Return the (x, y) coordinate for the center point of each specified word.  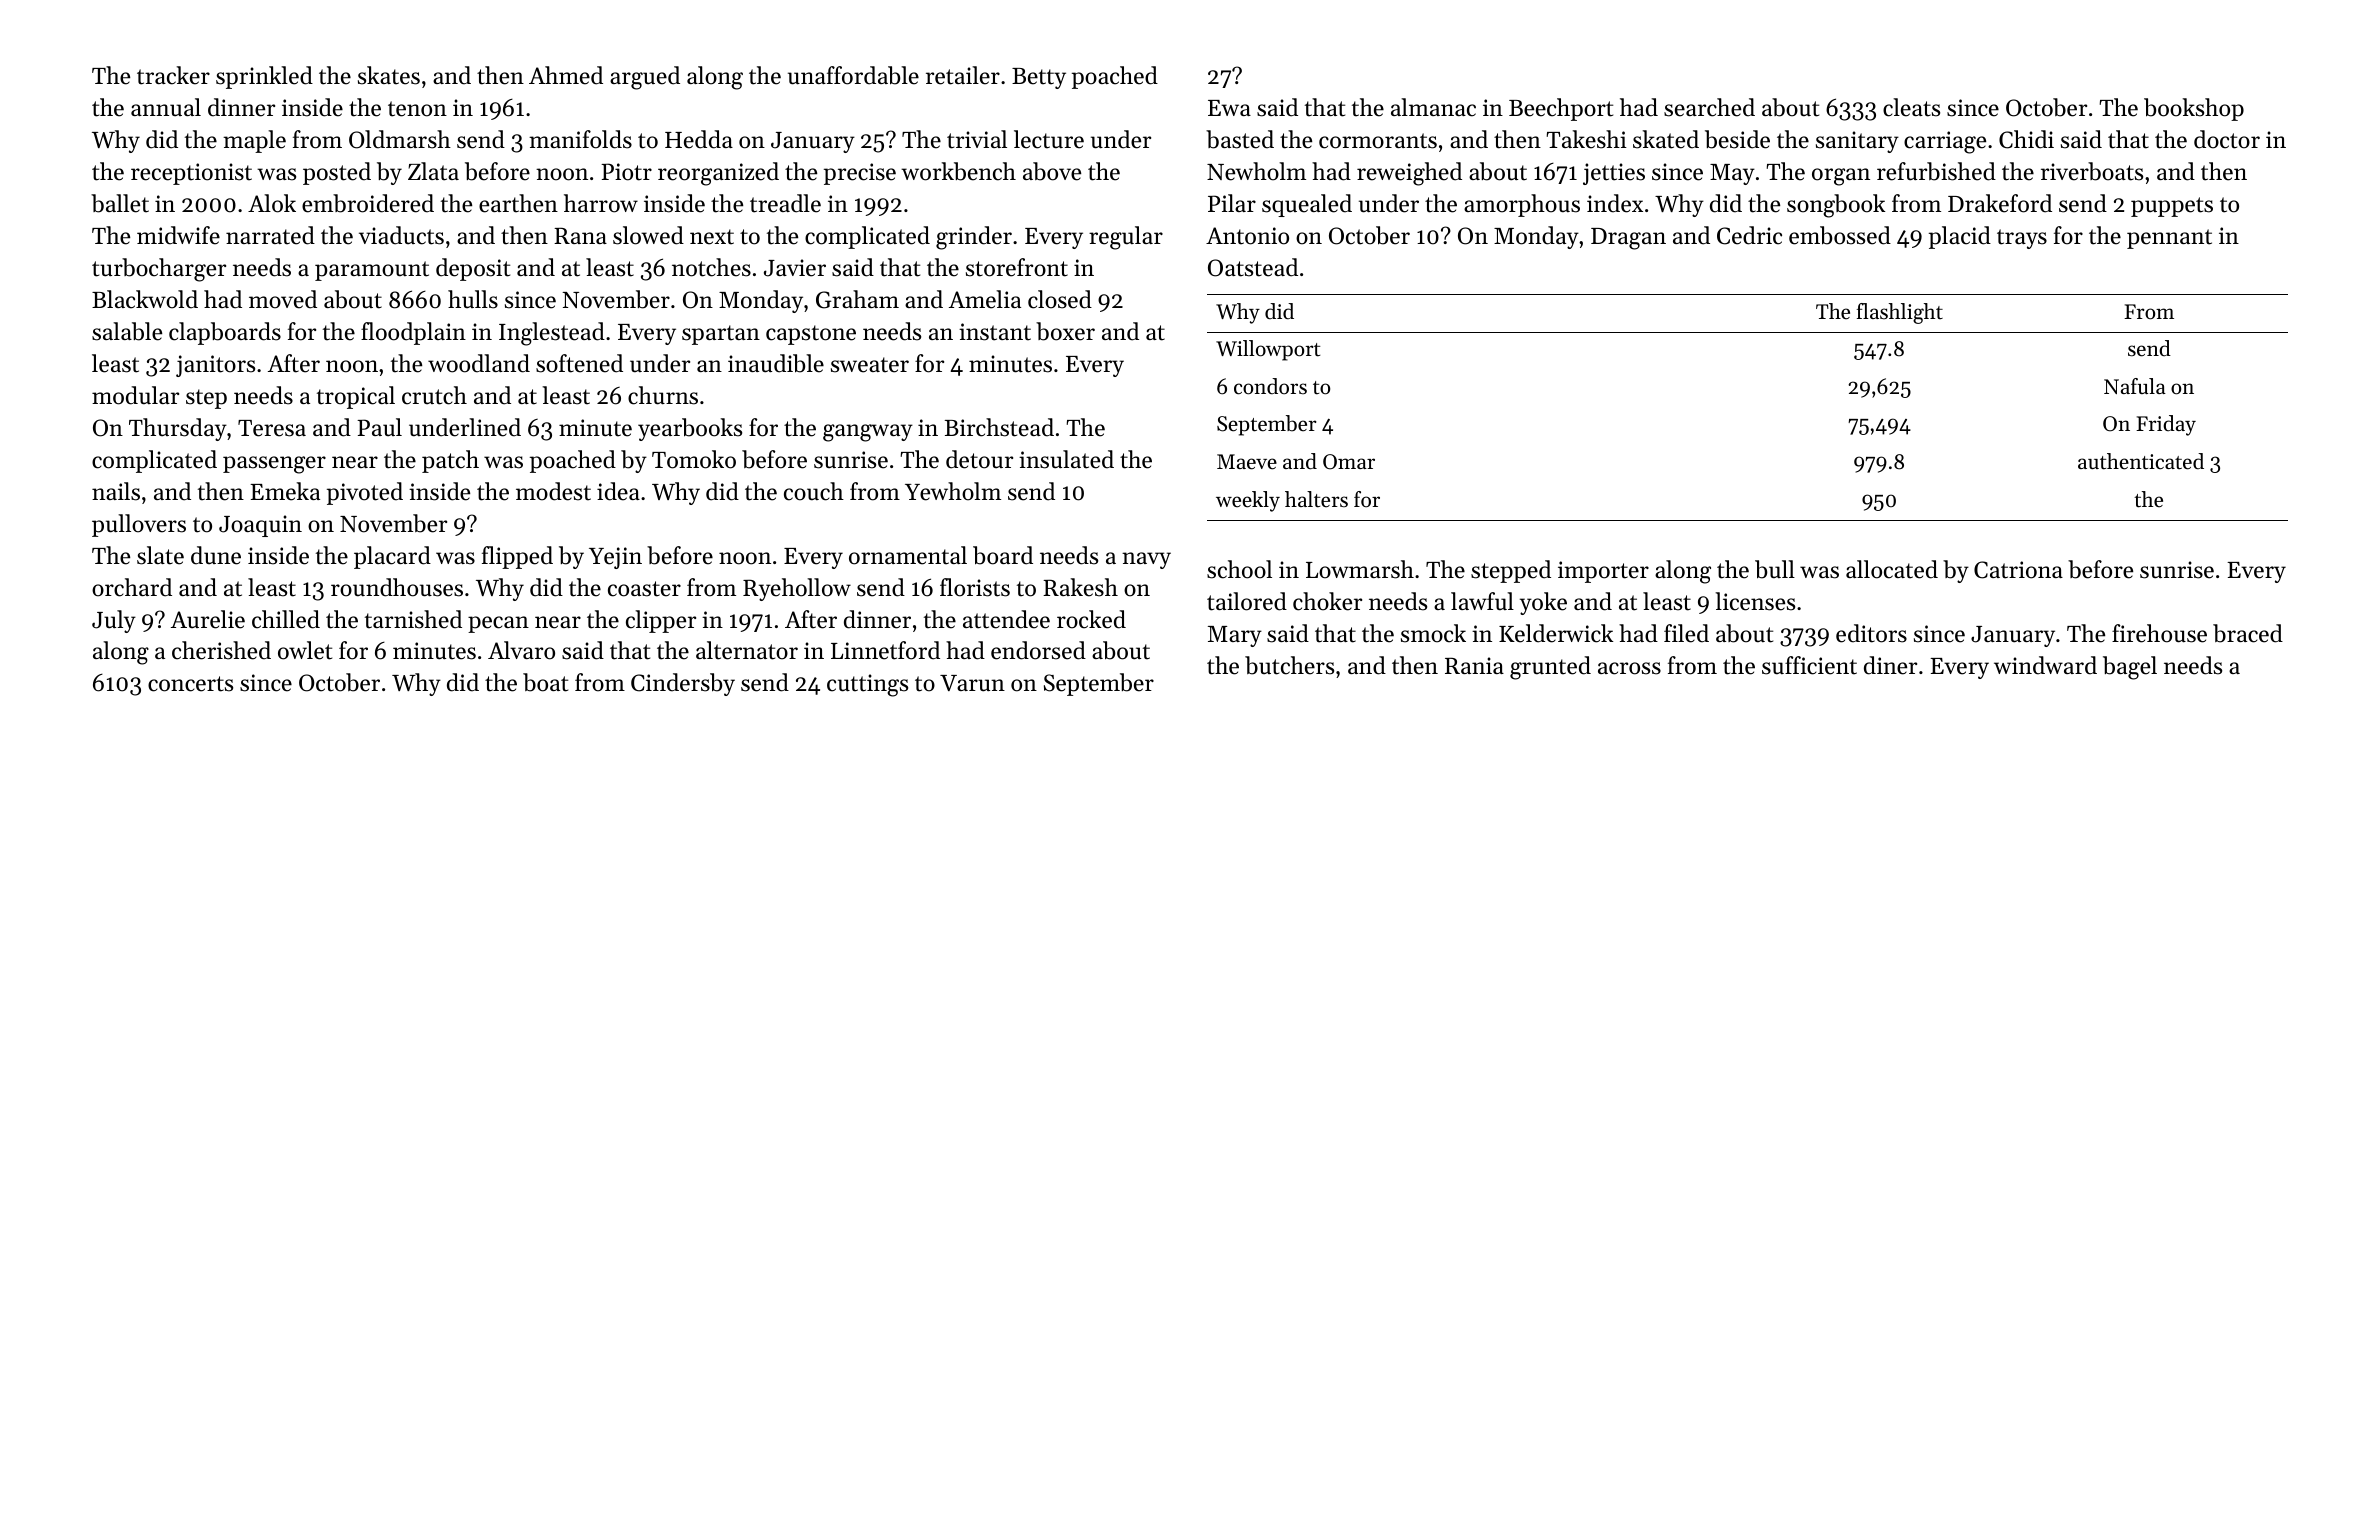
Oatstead (1253, 267)
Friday (2166, 425)
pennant (2169, 239)
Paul (379, 427)
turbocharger (159, 270)
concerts (190, 684)
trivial (977, 139)
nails (116, 491)
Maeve (1247, 462)
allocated (1892, 569)
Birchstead (999, 427)
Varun (972, 683)
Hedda (699, 139)
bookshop (2194, 109)
